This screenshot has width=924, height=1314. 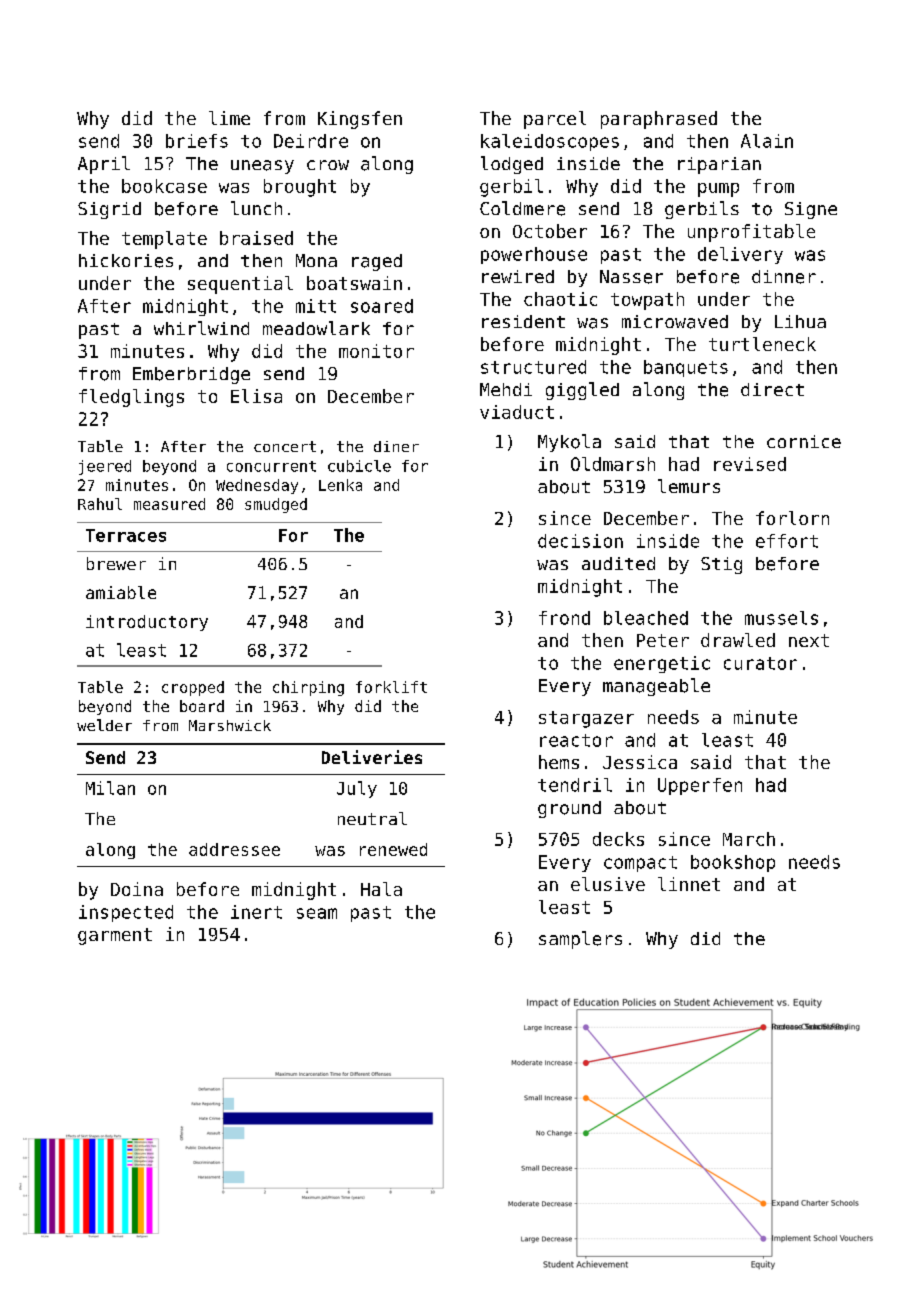 I want to click on template, so click(x=164, y=240).
